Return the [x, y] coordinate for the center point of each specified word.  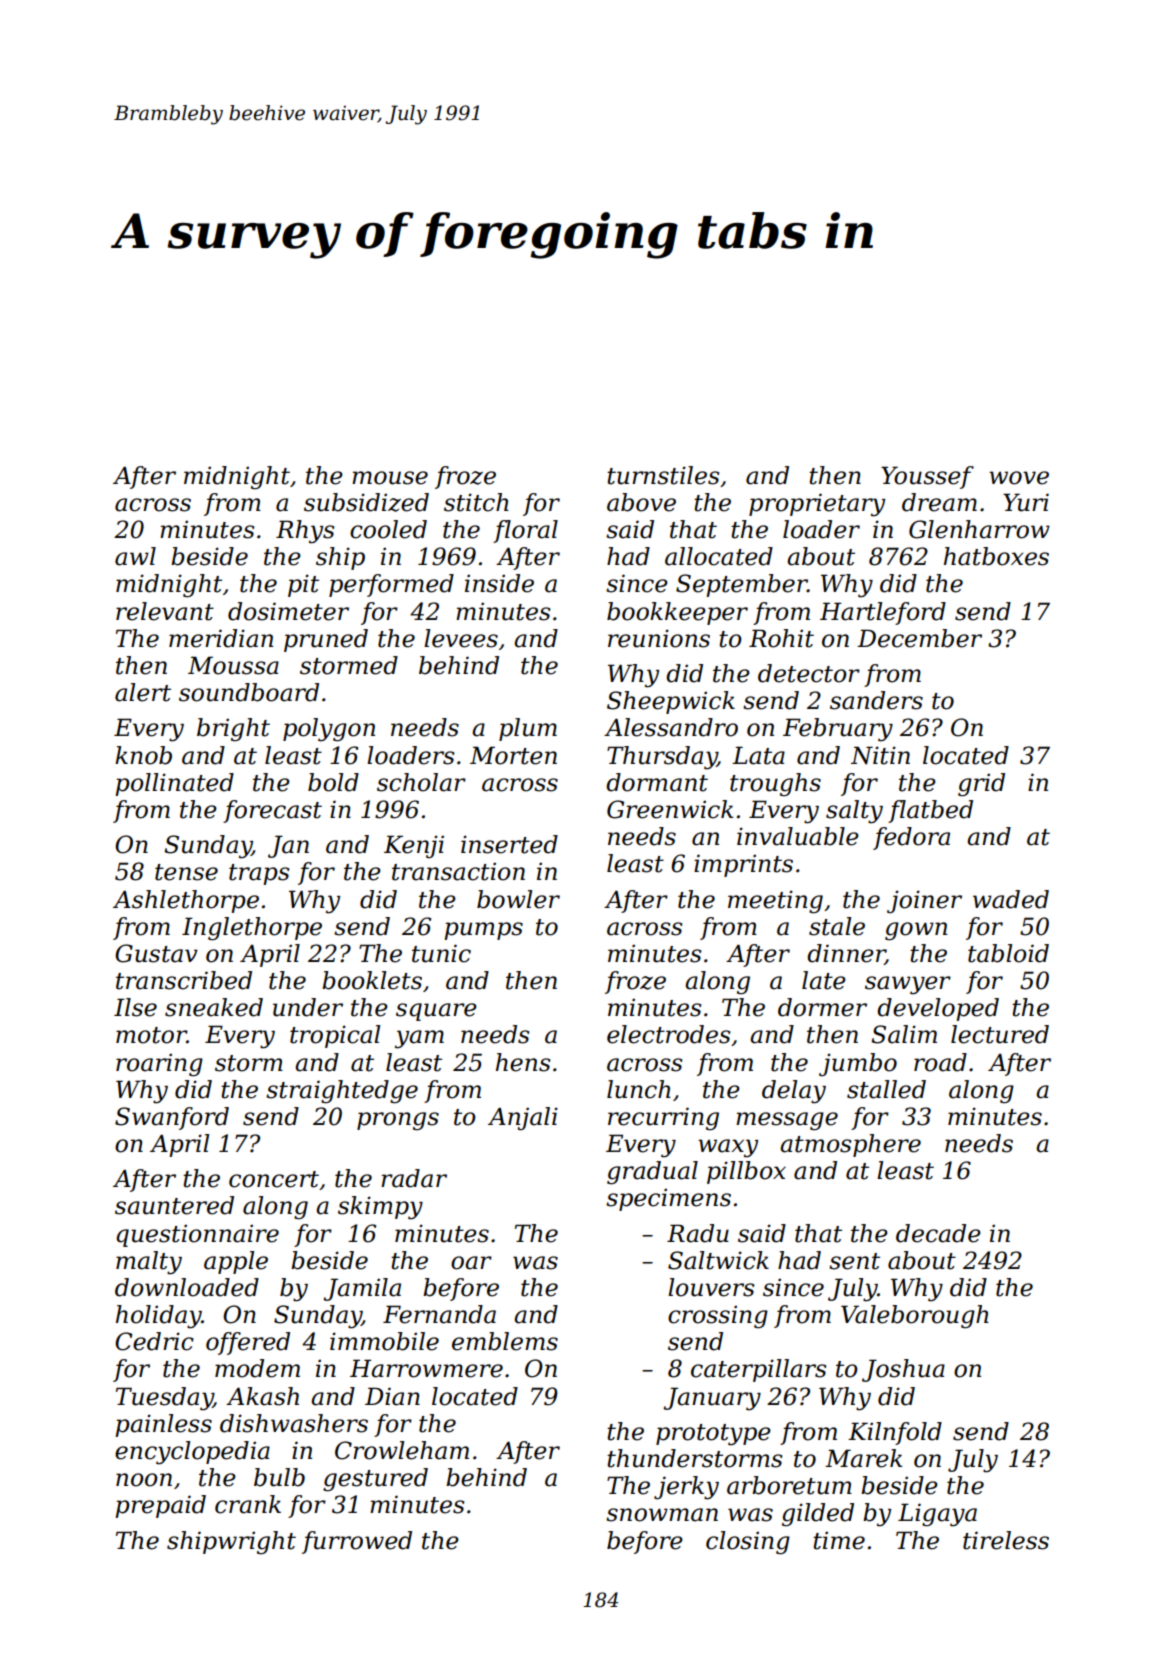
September [742, 585]
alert [143, 692]
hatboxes [996, 556]
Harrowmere [426, 1368]
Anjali [523, 1119]
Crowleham [402, 1450]
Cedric [154, 1341]
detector [809, 673]
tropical [335, 1036]
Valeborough [915, 1317]
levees [461, 638]
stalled [886, 1089]
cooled [388, 529]
